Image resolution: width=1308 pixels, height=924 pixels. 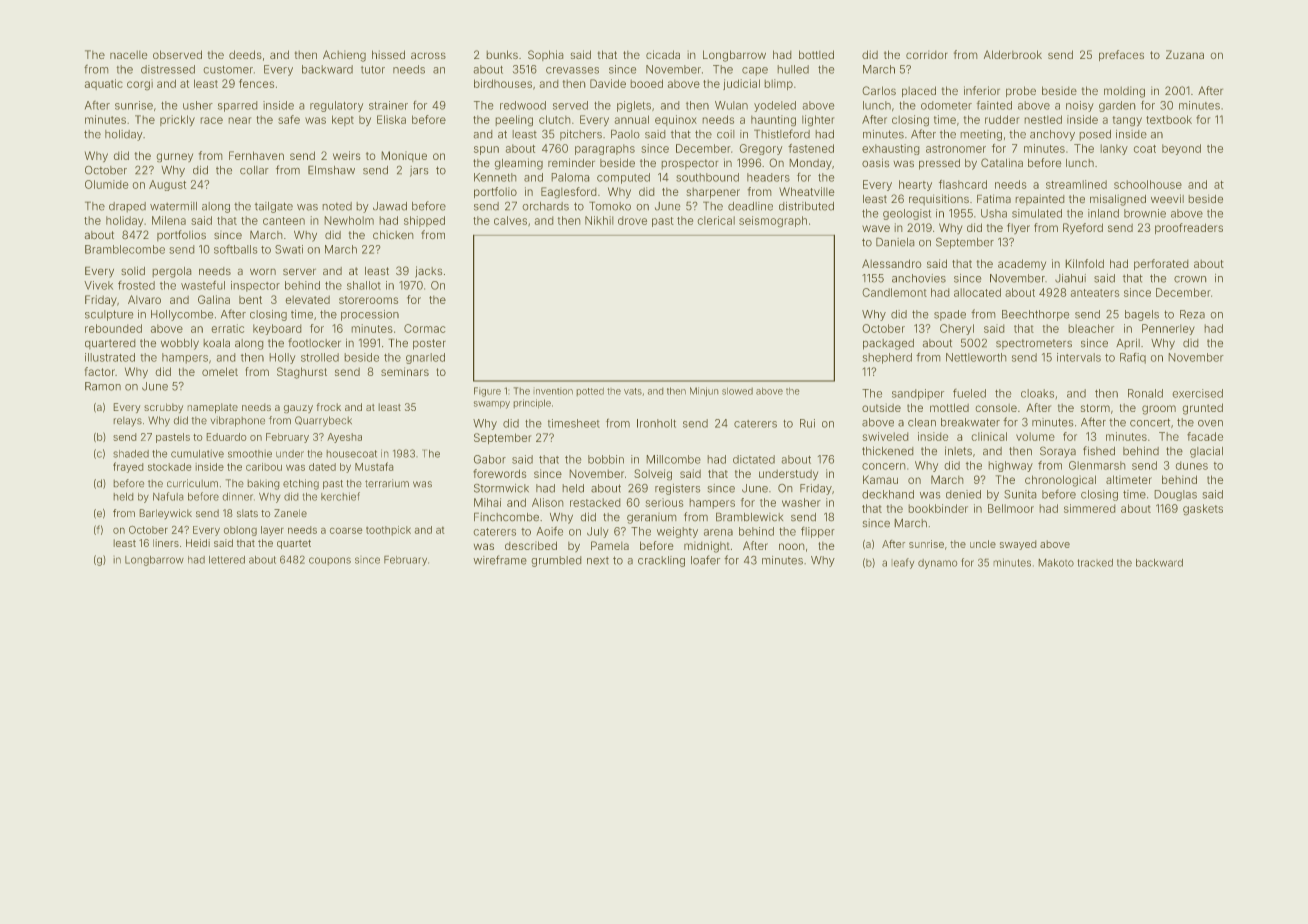 What do you see at coordinates (140, 85) in the page?
I see `corgi` at bounding box center [140, 85].
